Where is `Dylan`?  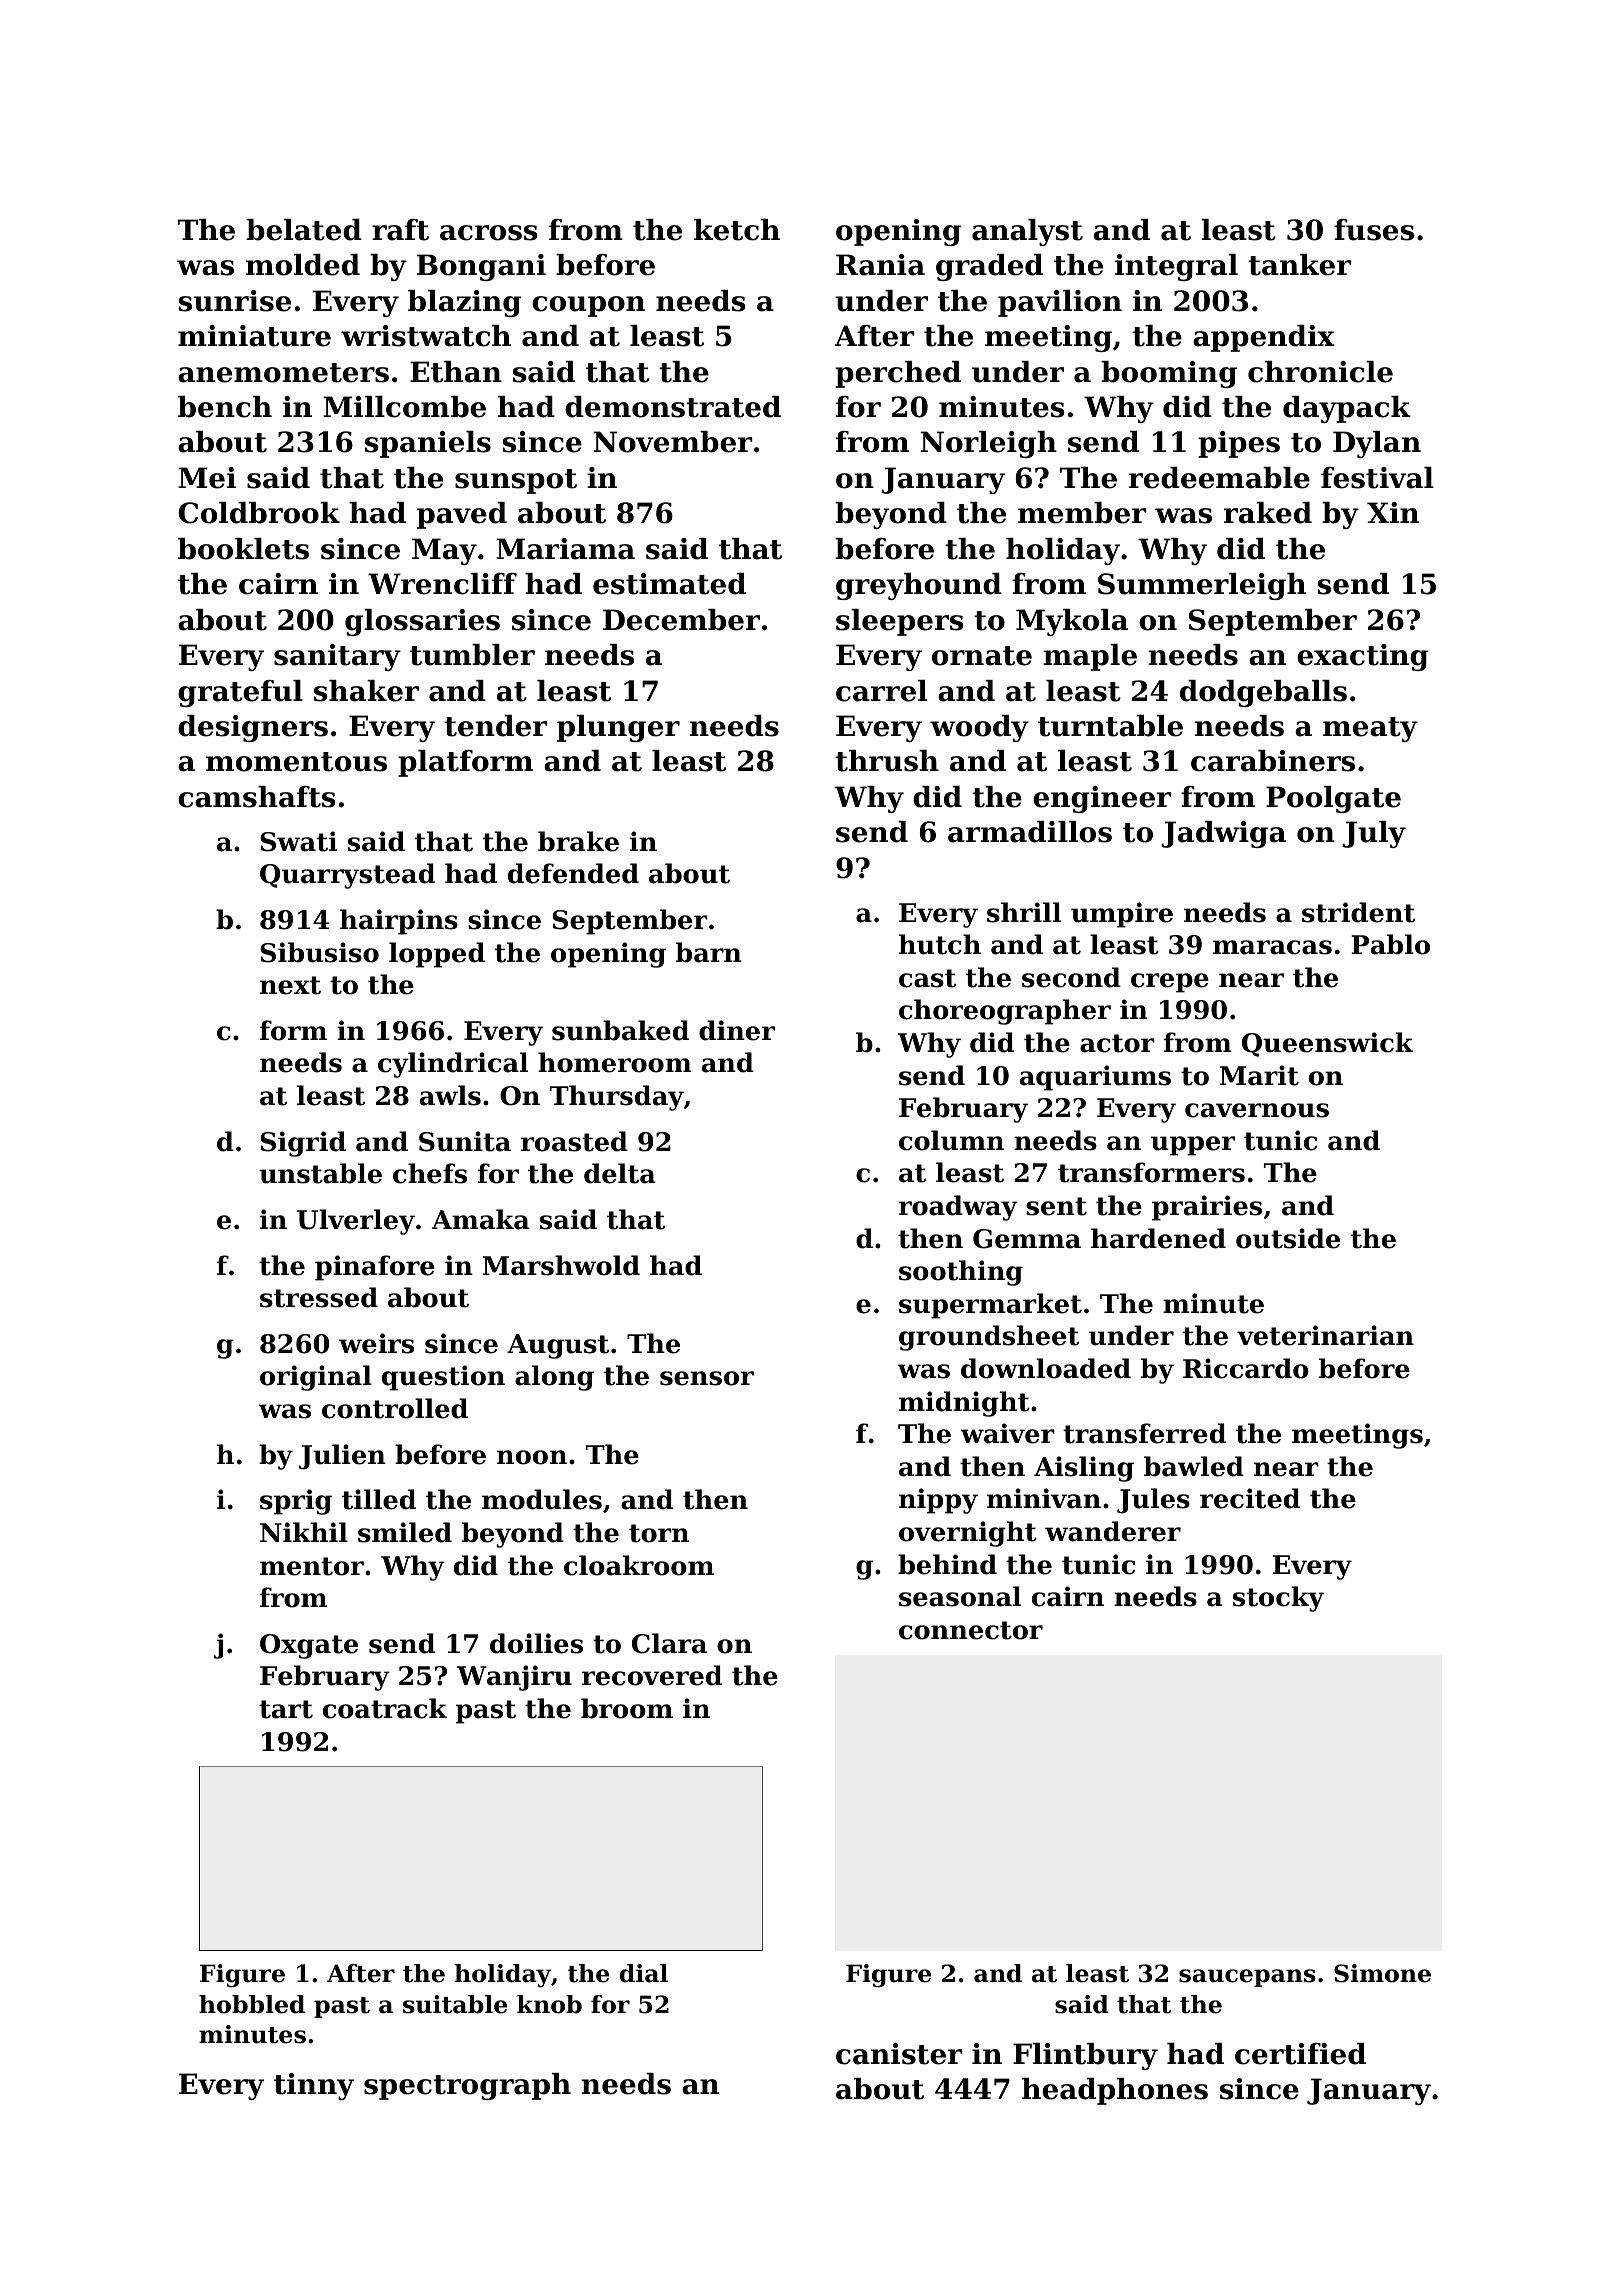 Dylan is located at coordinates (1377, 444).
